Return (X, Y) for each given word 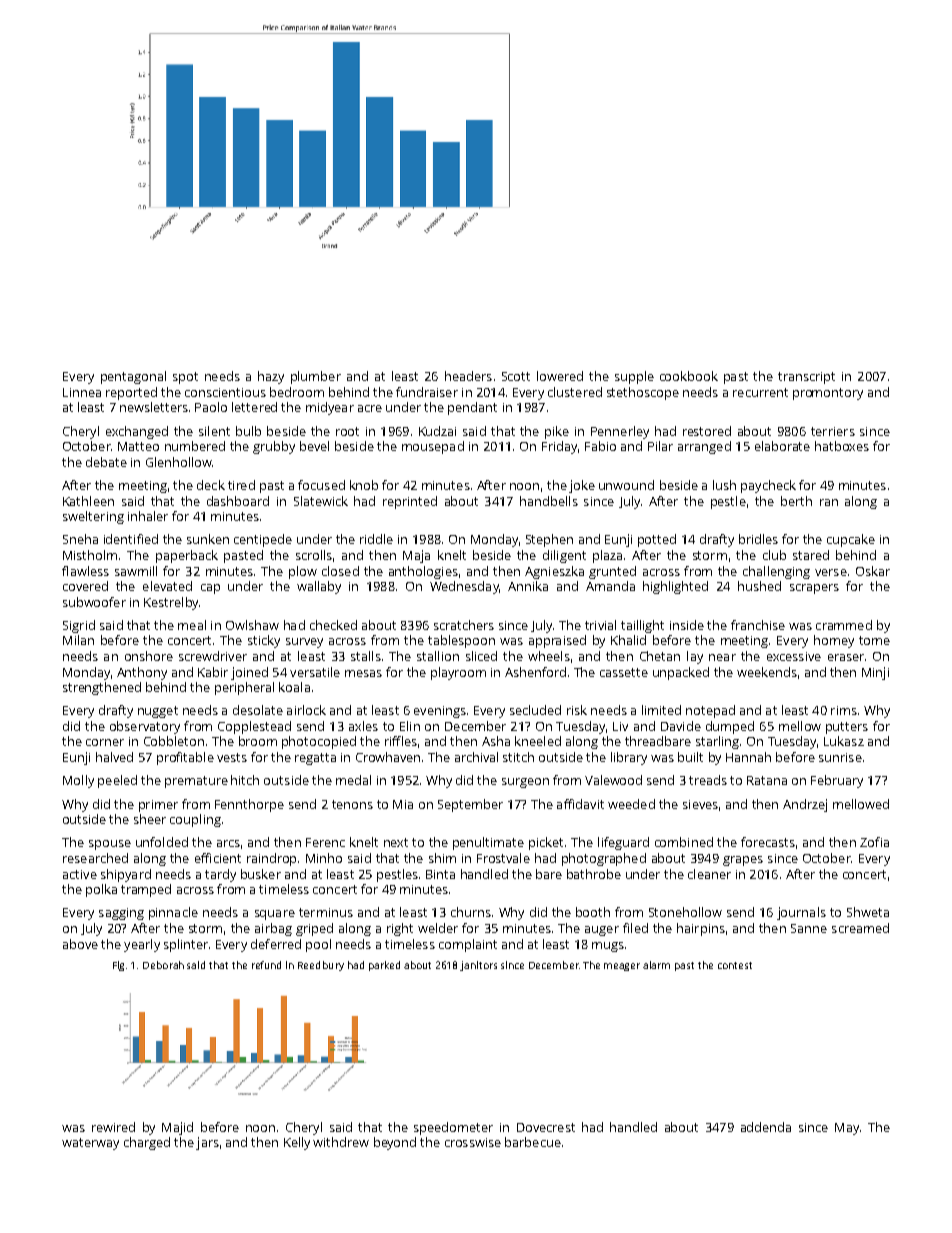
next (396, 842)
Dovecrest (546, 1127)
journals (801, 913)
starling (717, 742)
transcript (806, 378)
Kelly (297, 1143)
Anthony (142, 673)
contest (735, 965)
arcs (228, 843)
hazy (271, 377)
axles (363, 726)
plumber (316, 377)
